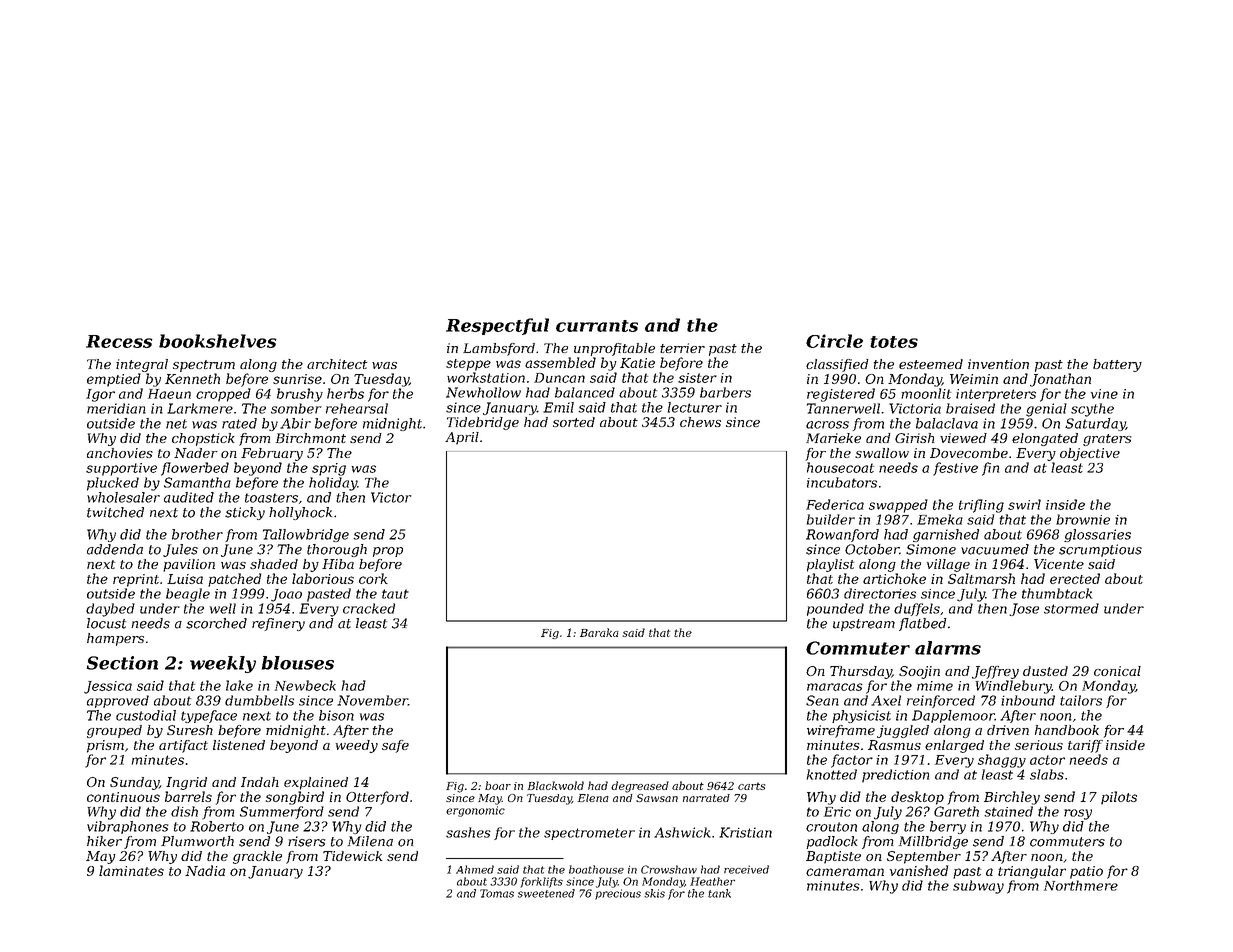  What do you see at coordinates (894, 342) in the document?
I see `totes` at bounding box center [894, 342].
